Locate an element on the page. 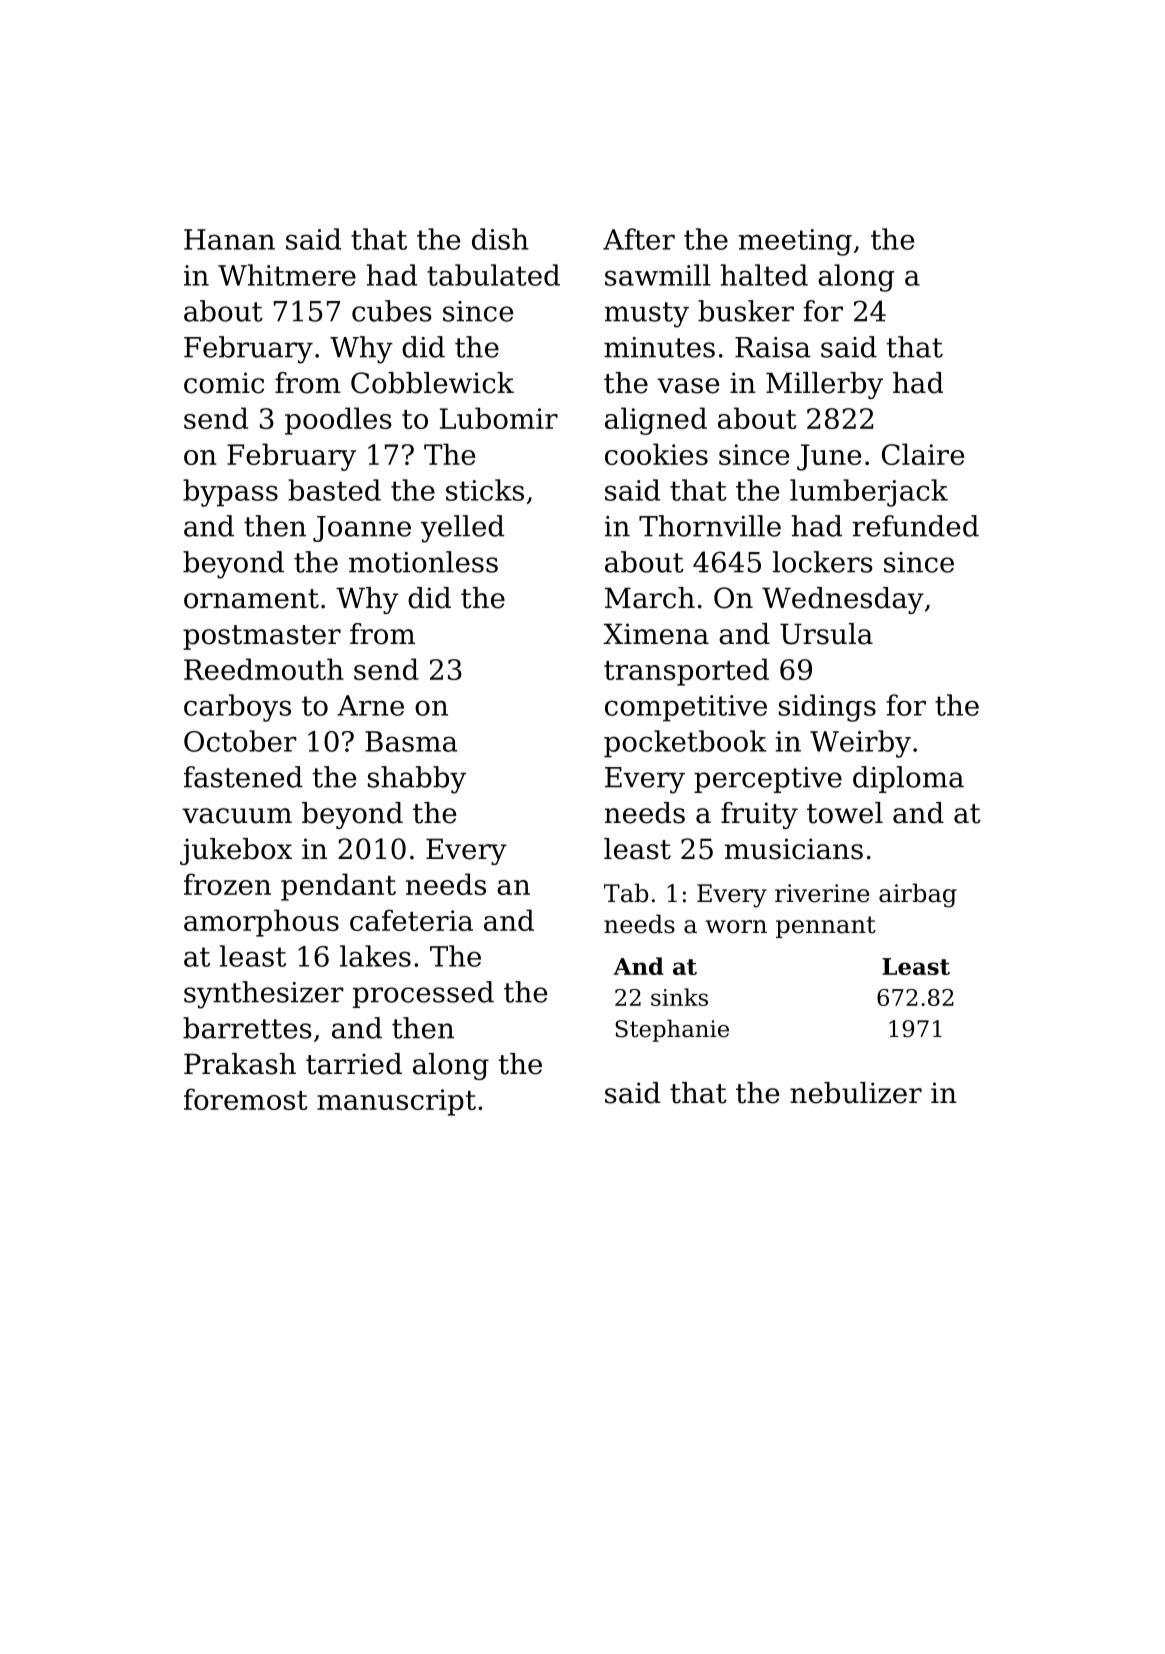  airbag is located at coordinates (918, 895).
